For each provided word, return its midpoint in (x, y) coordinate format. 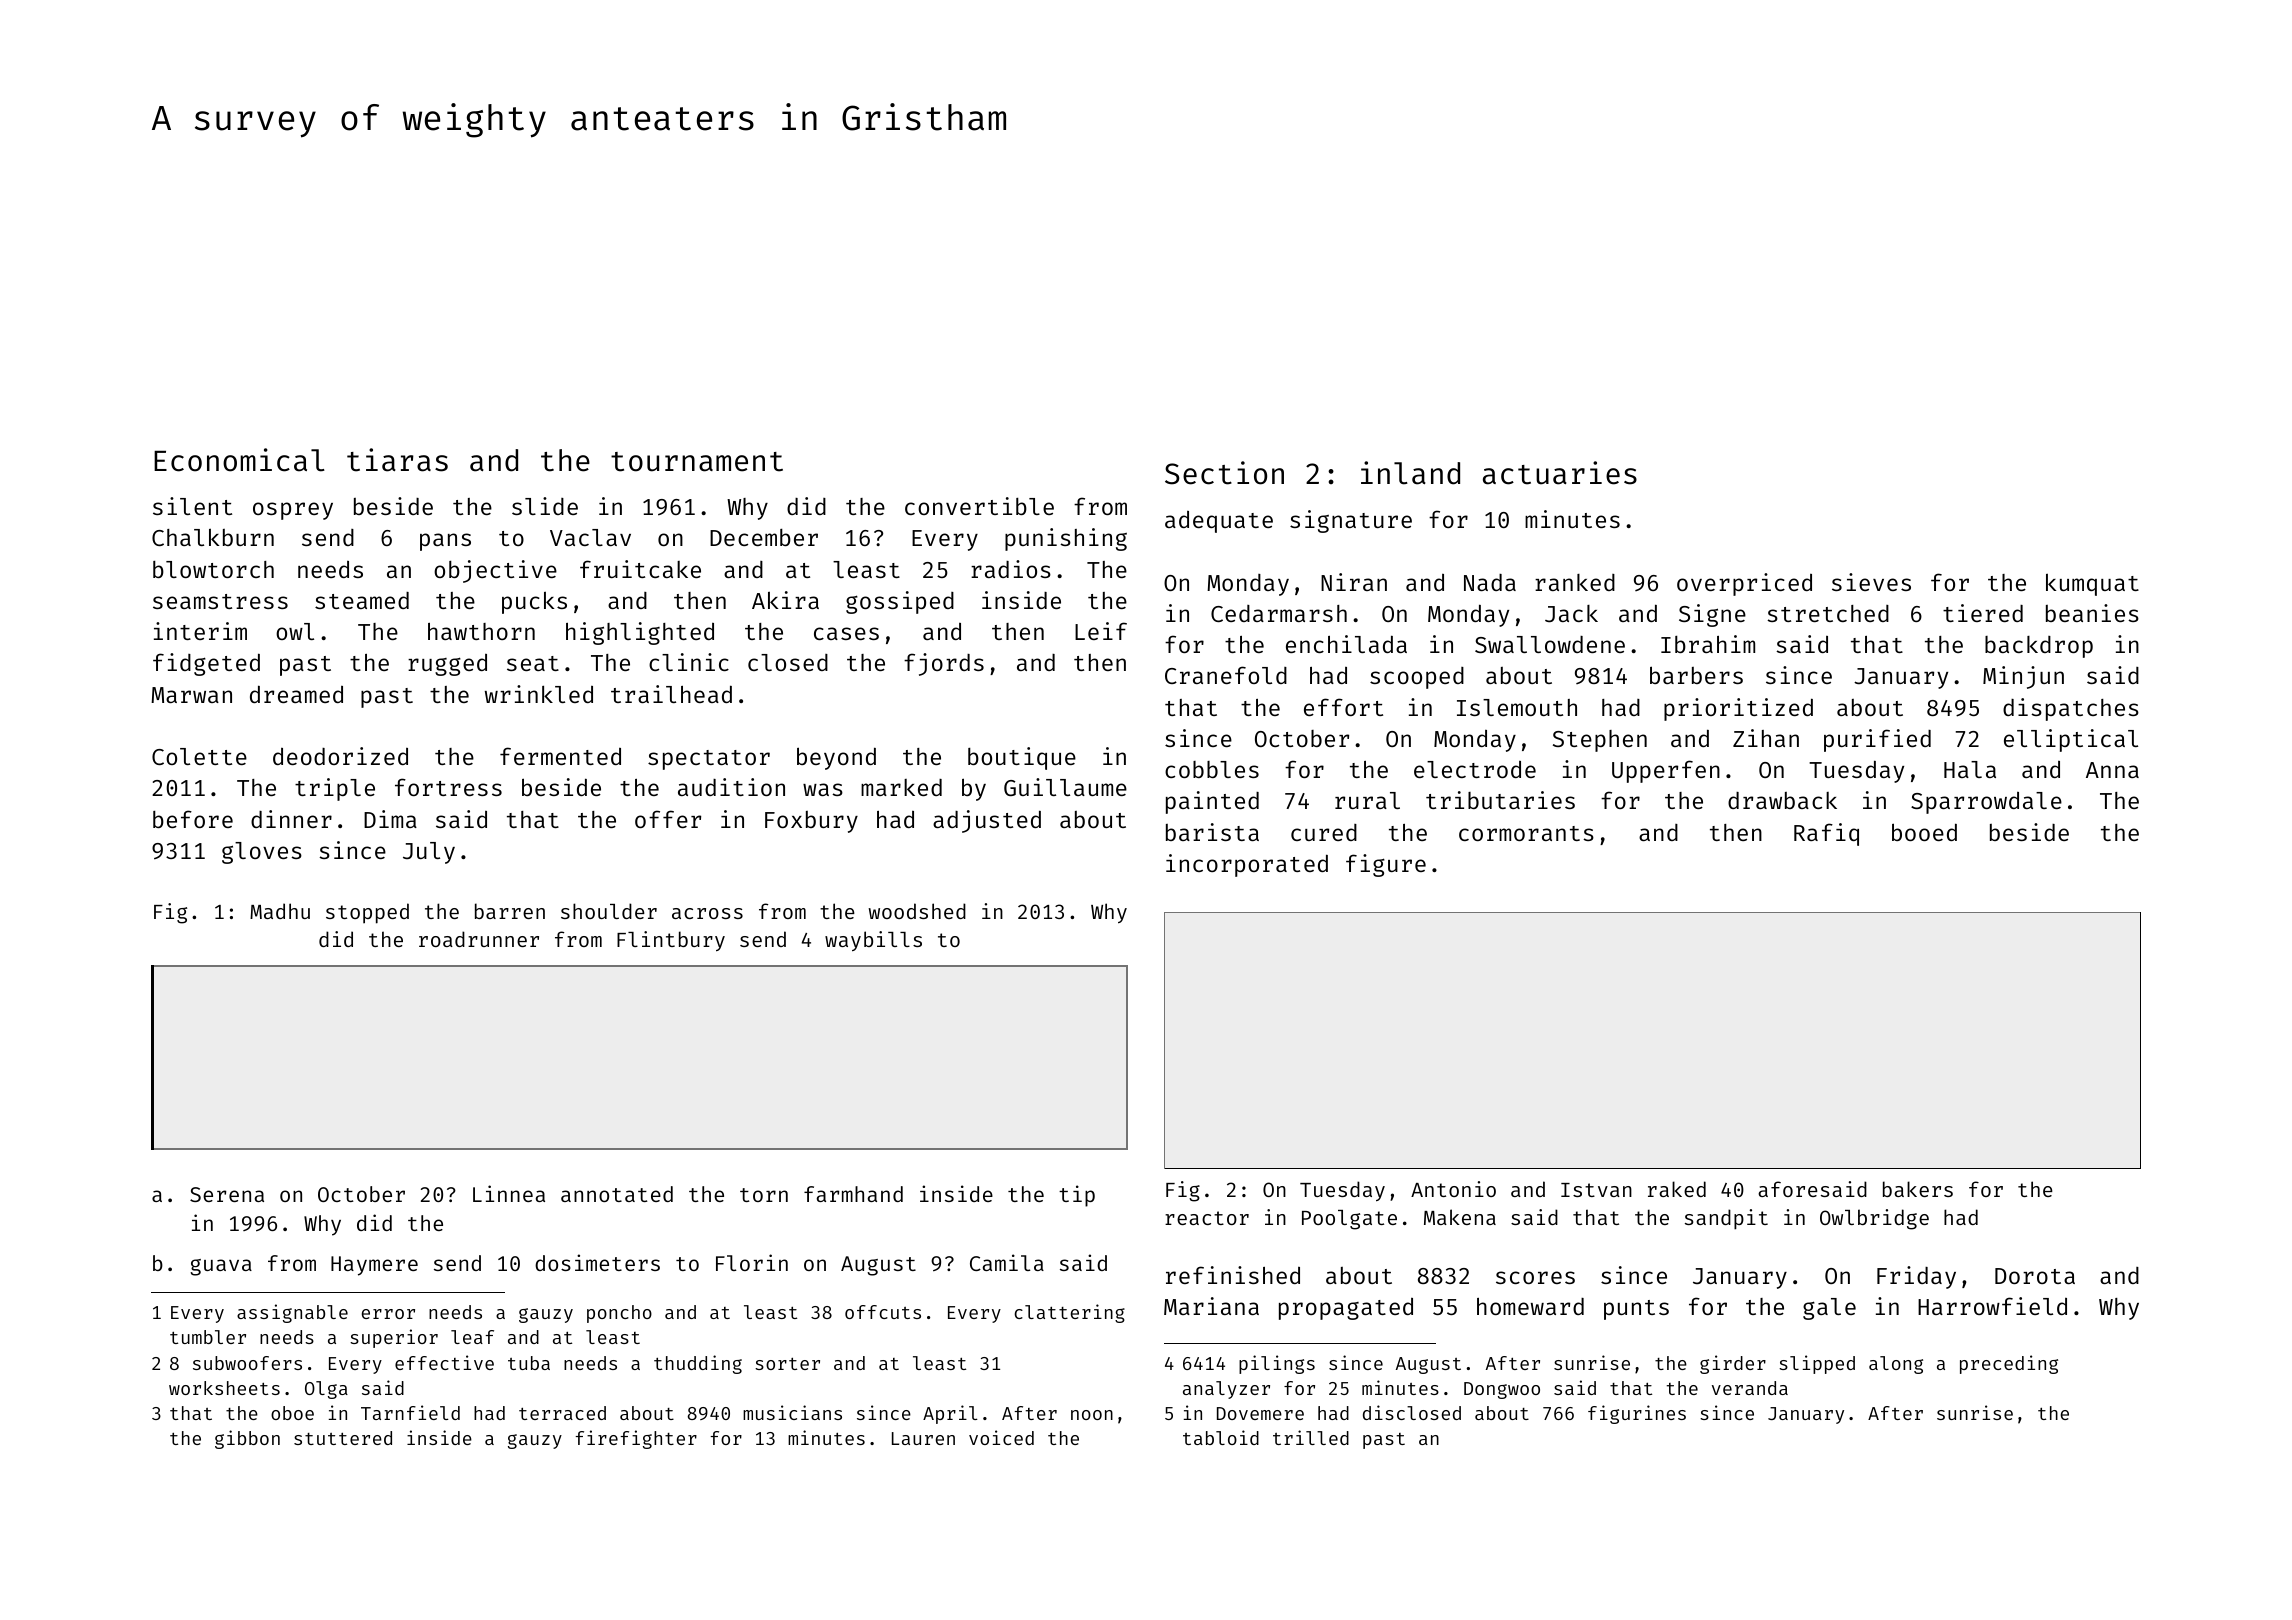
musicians (792, 1412)
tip (1077, 1196)
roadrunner (479, 939)
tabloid (1221, 1437)
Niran (1354, 582)
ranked (1575, 582)
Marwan (191, 695)
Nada (1490, 582)
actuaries (1560, 473)
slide (545, 506)
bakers (1918, 1189)
